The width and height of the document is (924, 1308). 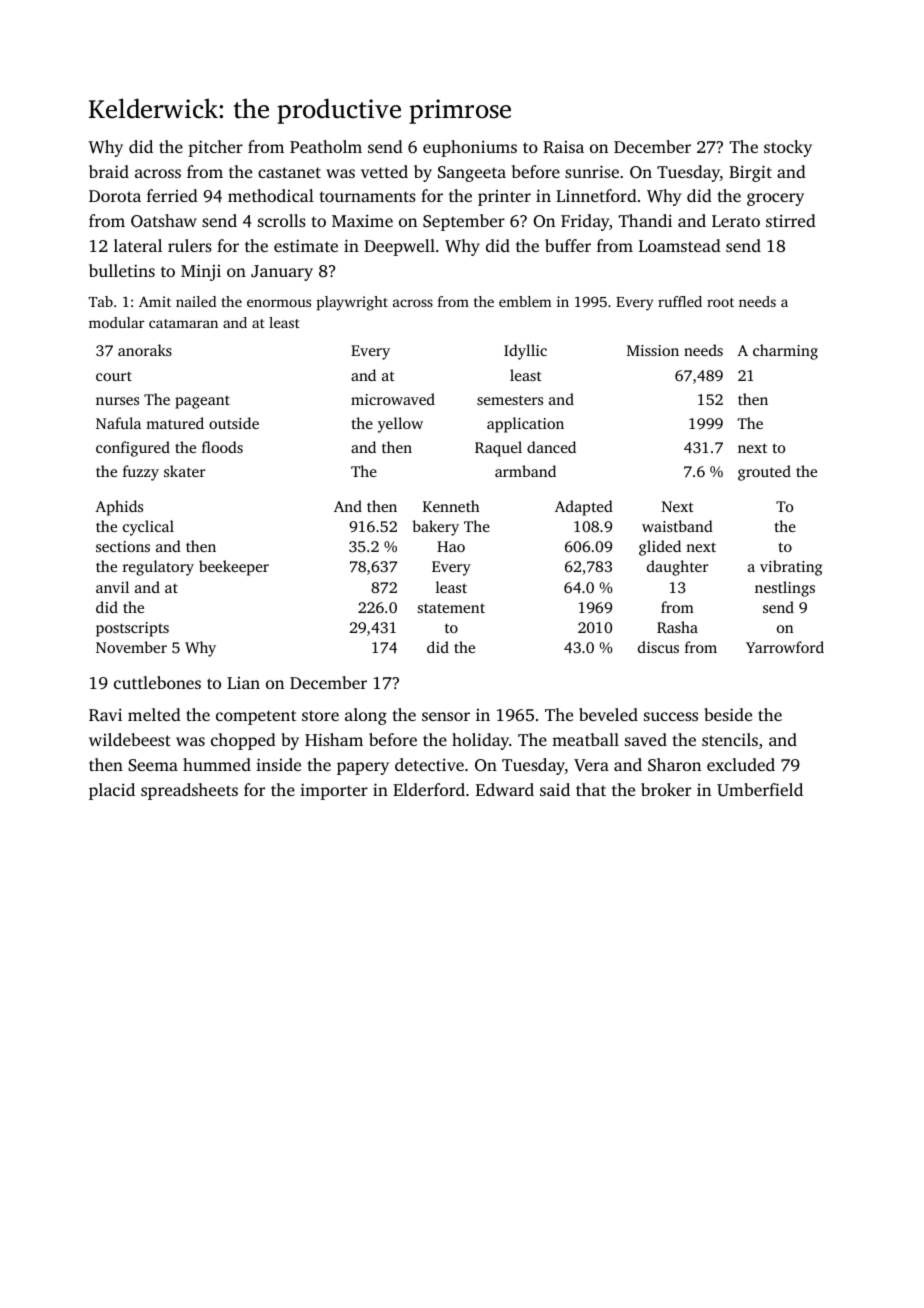 I want to click on statement, so click(x=451, y=608).
